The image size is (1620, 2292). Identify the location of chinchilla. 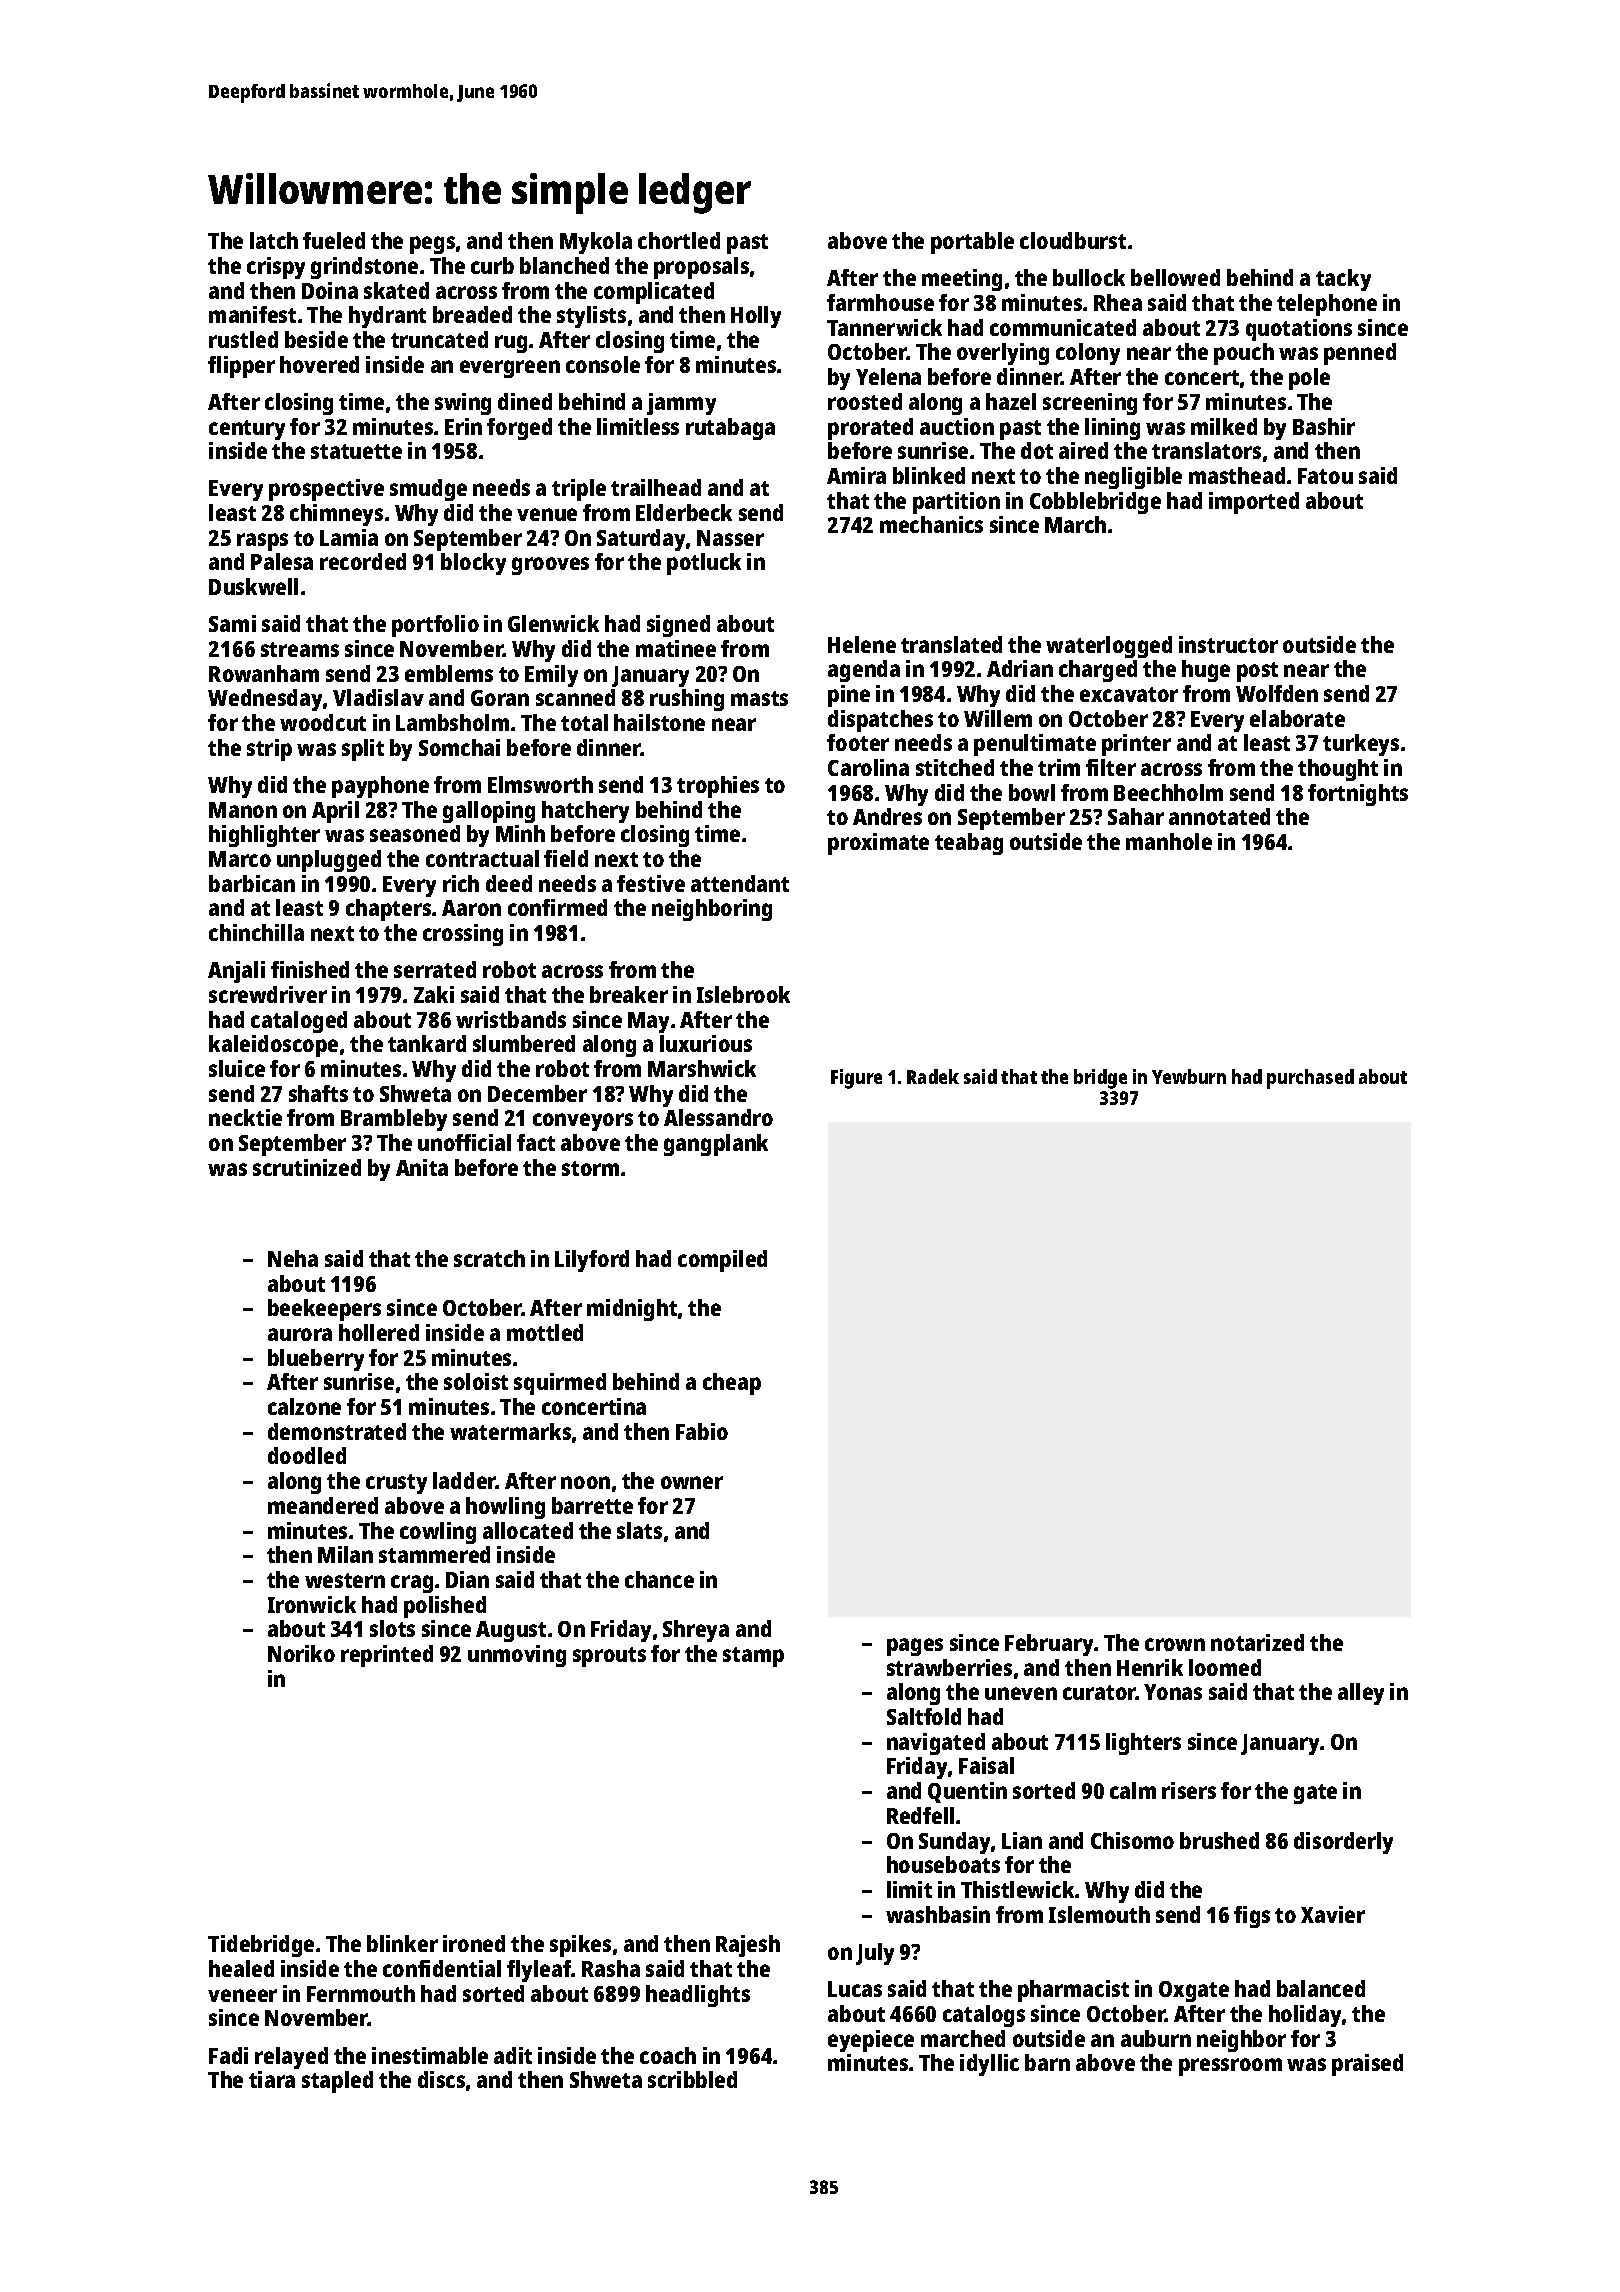
(256, 932).
